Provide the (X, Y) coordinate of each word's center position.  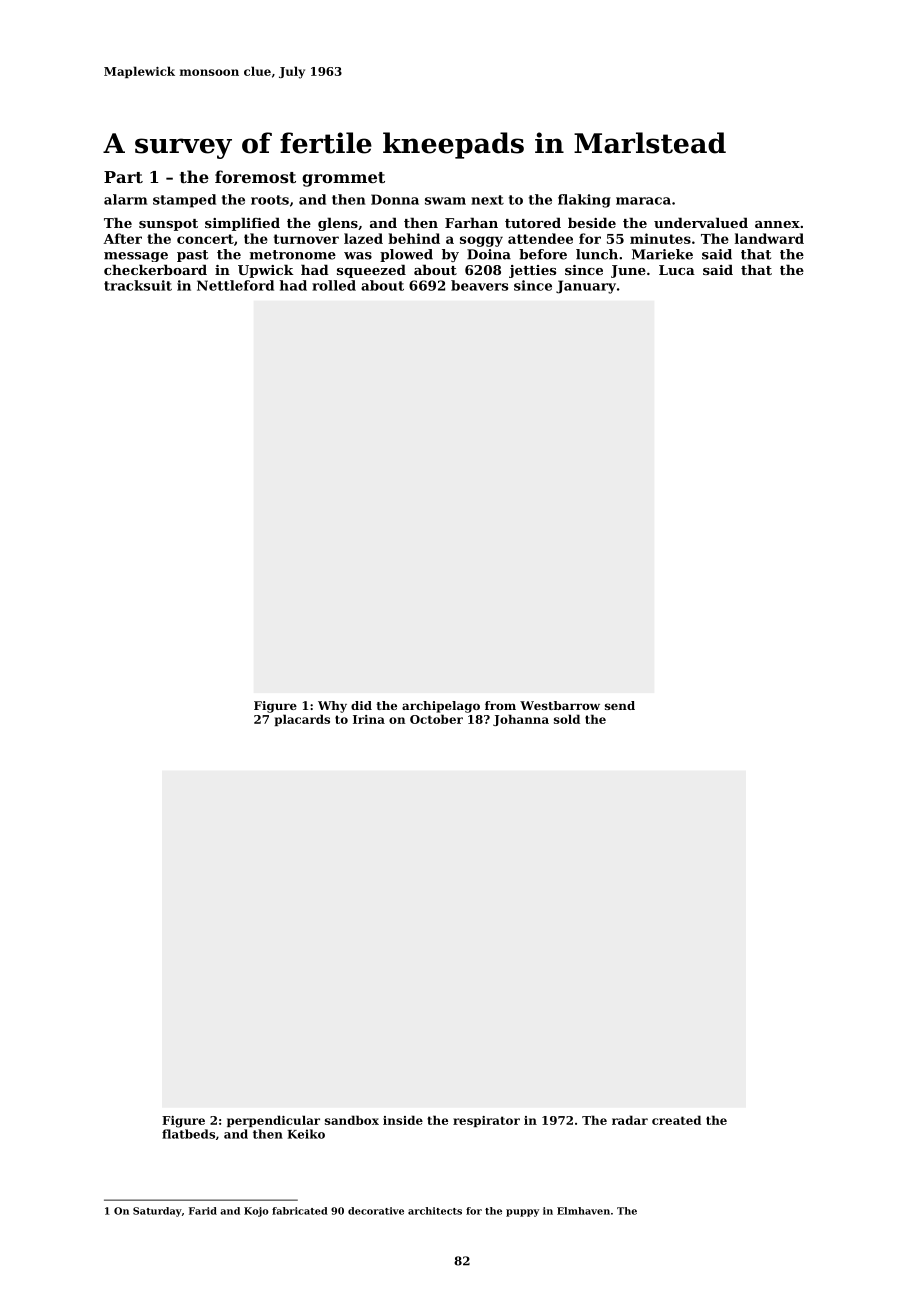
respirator (486, 1121)
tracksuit (138, 285)
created (676, 1120)
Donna (395, 199)
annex (777, 224)
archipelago (441, 707)
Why (332, 707)
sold (567, 719)
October (436, 719)
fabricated (300, 1211)
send (620, 705)
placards (302, 720)
